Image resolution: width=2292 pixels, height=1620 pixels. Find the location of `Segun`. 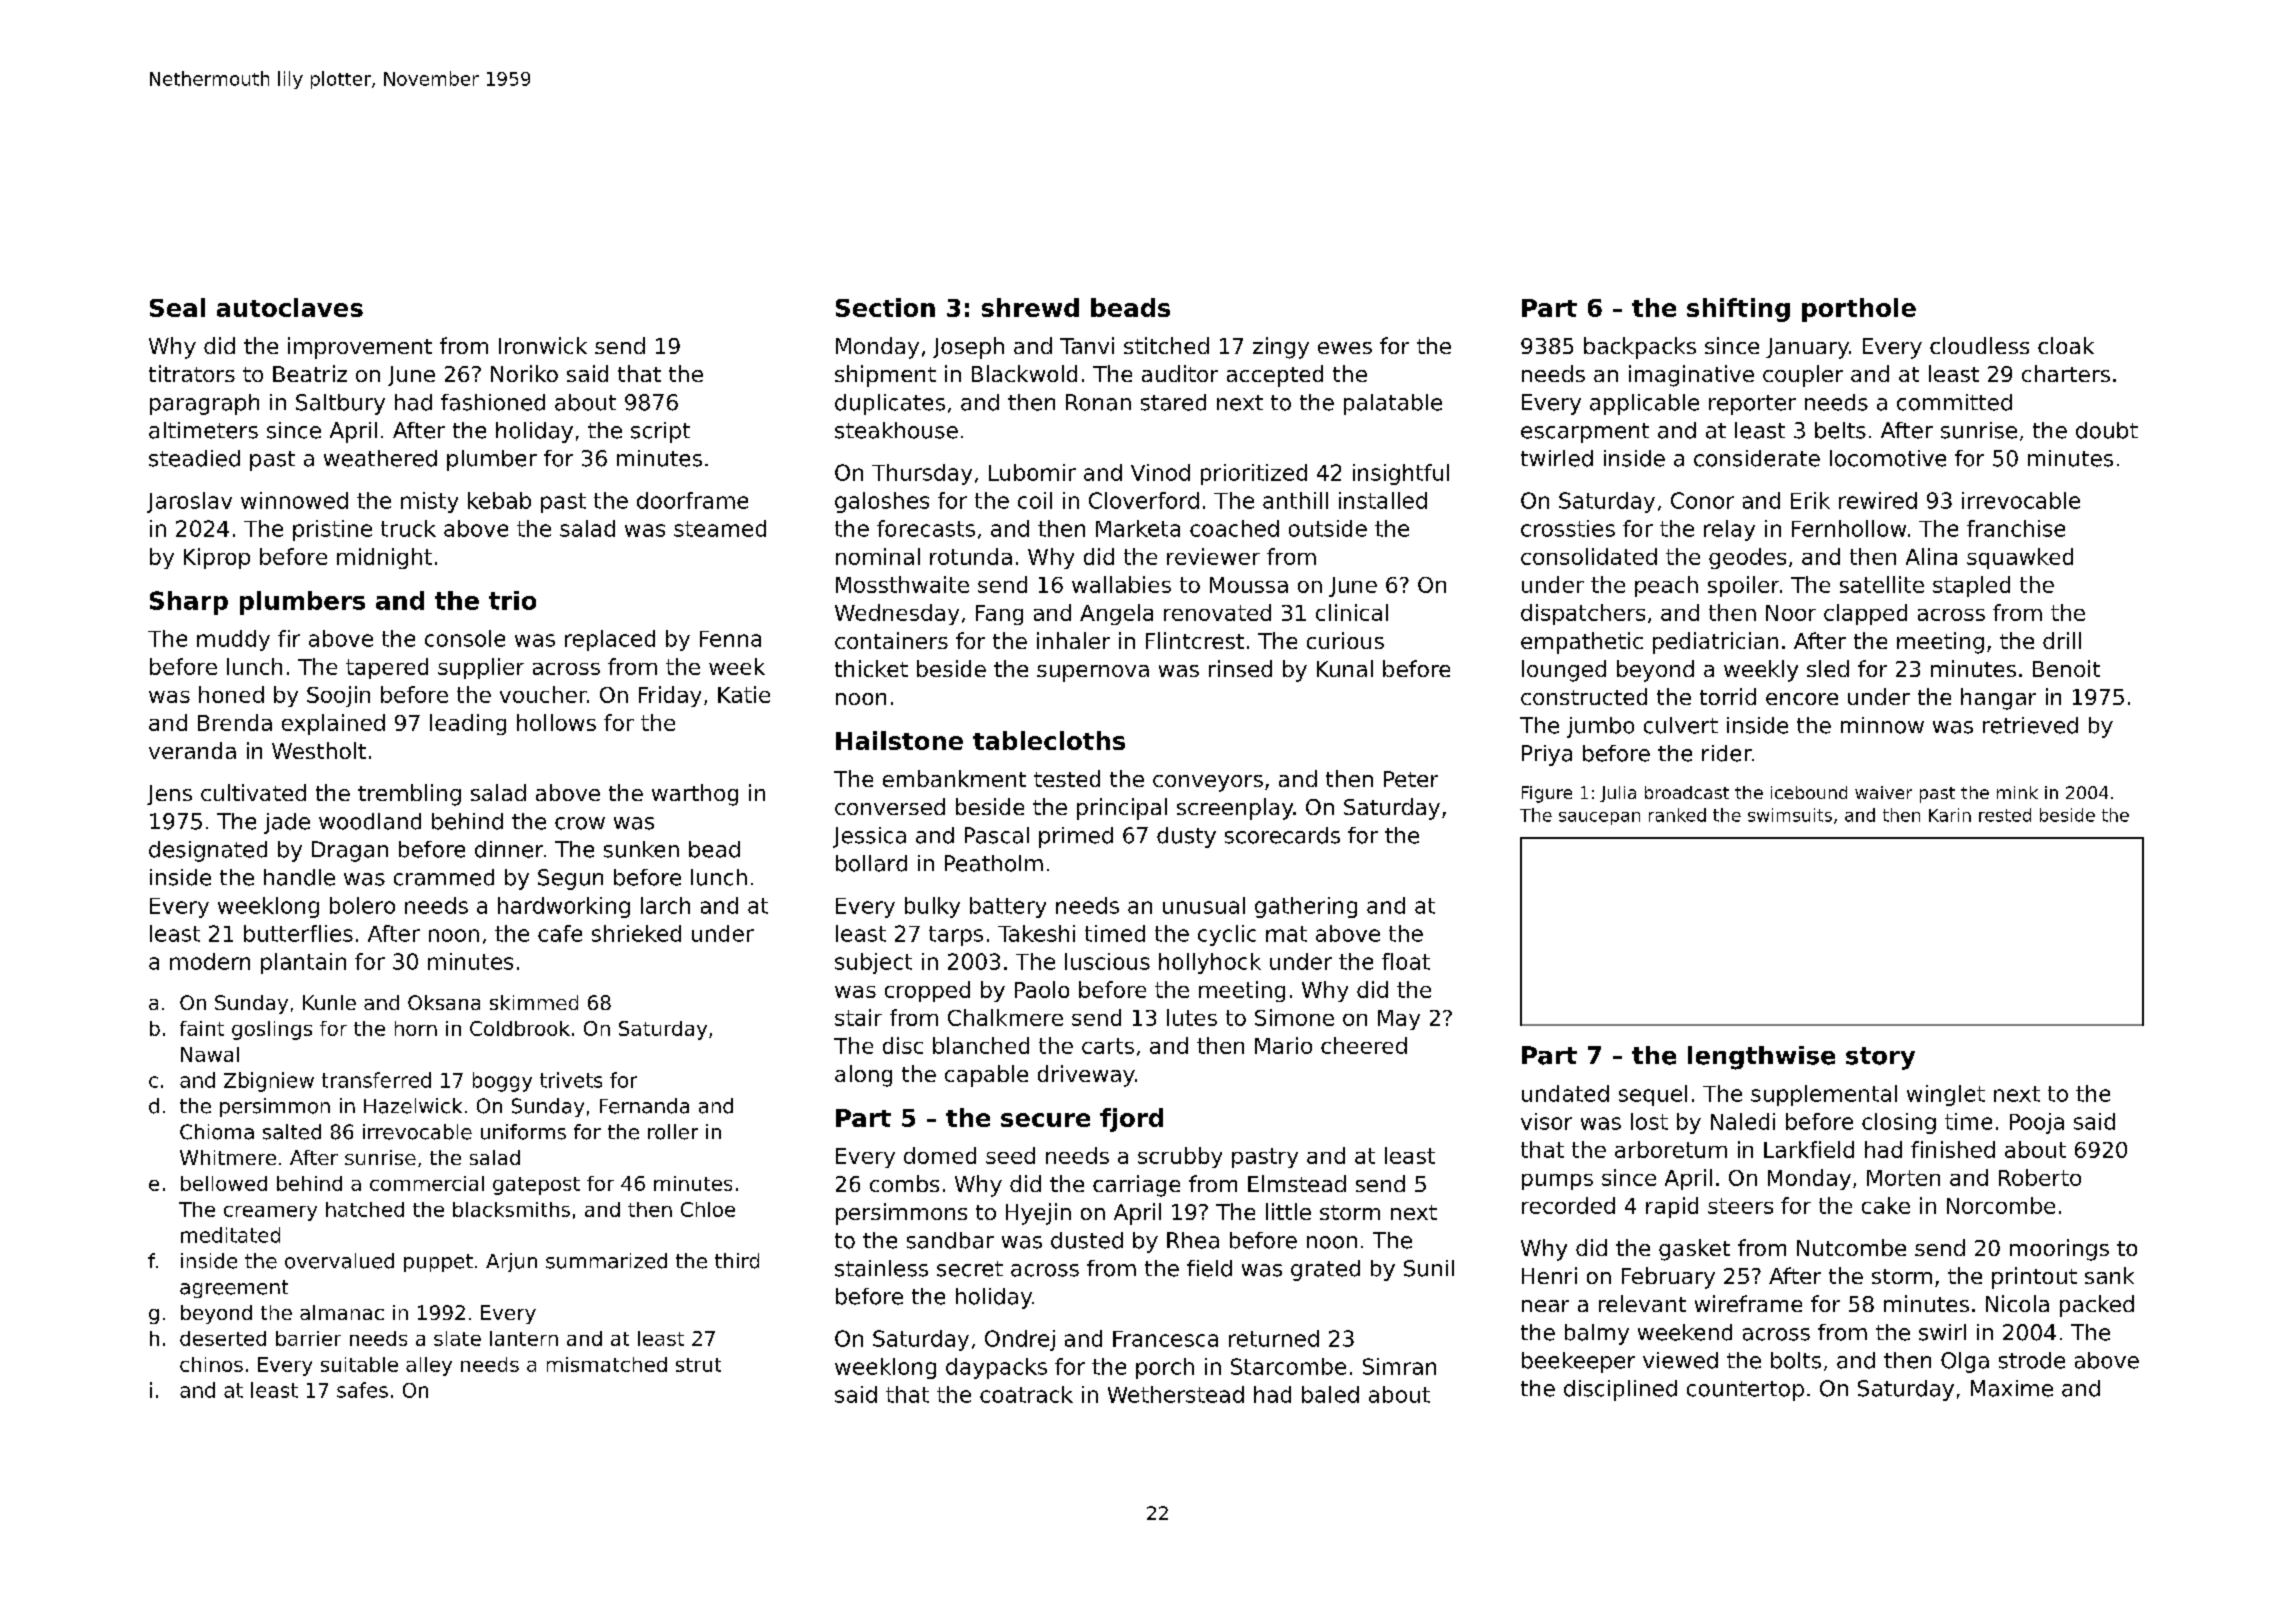

Segun is located at coordinates (570, 879).
